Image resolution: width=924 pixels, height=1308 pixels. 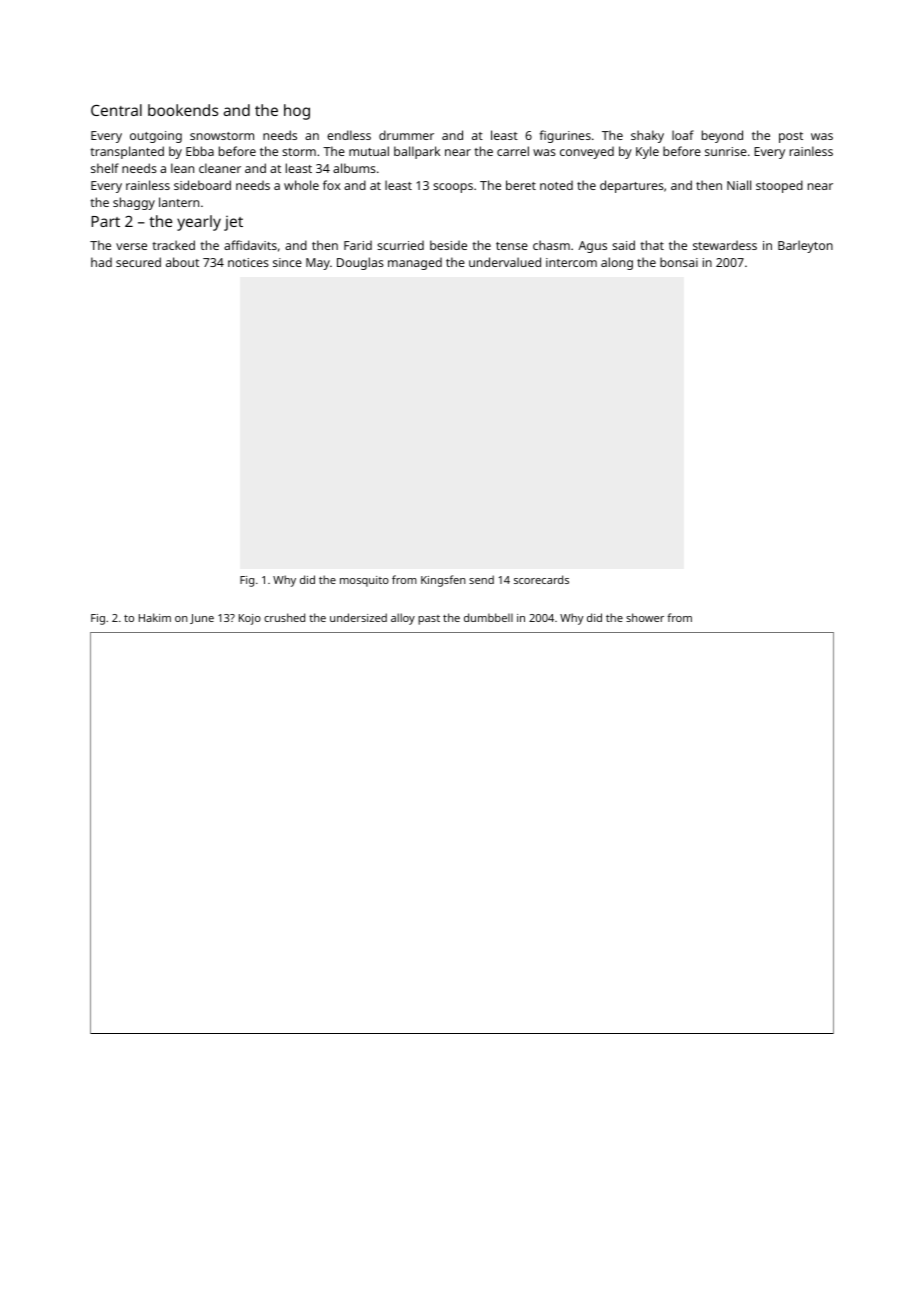 What do you see at coordinates (443, 581) in the screenshot?
I see `Kingsfen` at bounding box center [443, 581].
